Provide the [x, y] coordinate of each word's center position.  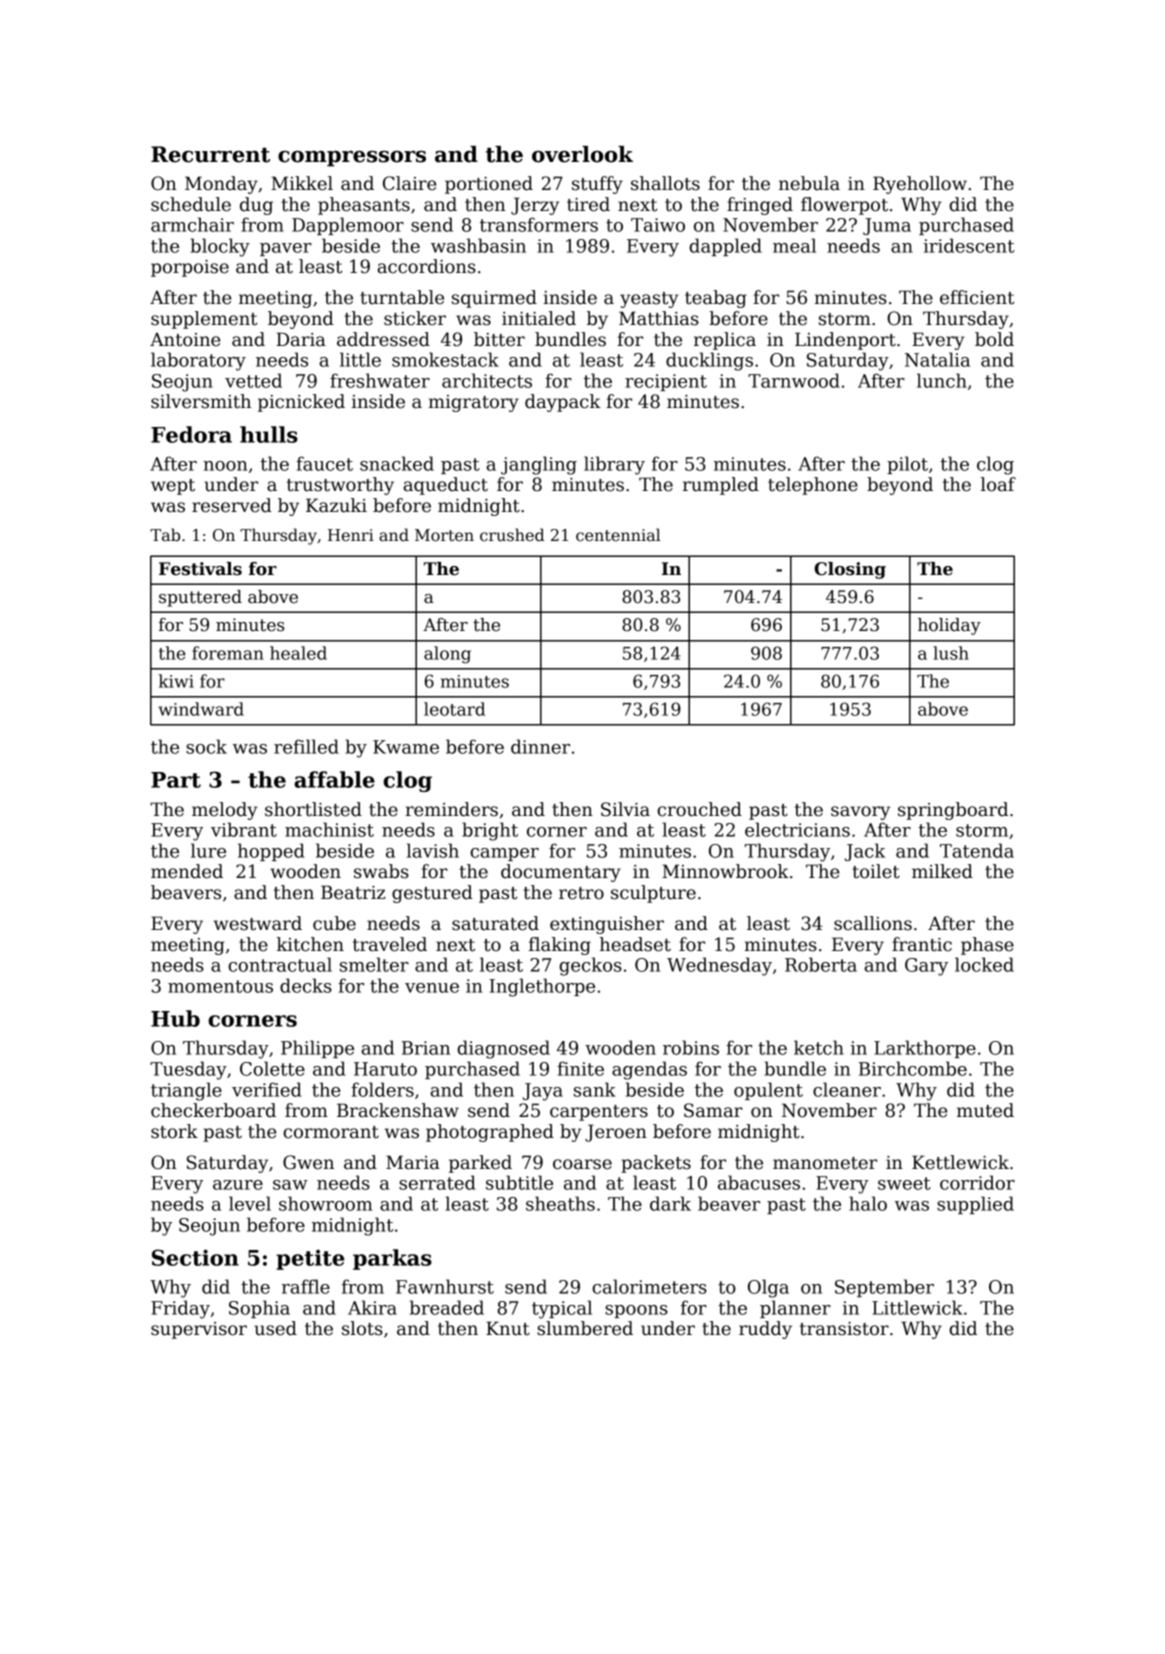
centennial [618, 534]
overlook [582, 154]
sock [206, 746]
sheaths [560, 1203]
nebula [809, 183]
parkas [392, 1259]
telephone [813, 486]
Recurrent [210, 154]
